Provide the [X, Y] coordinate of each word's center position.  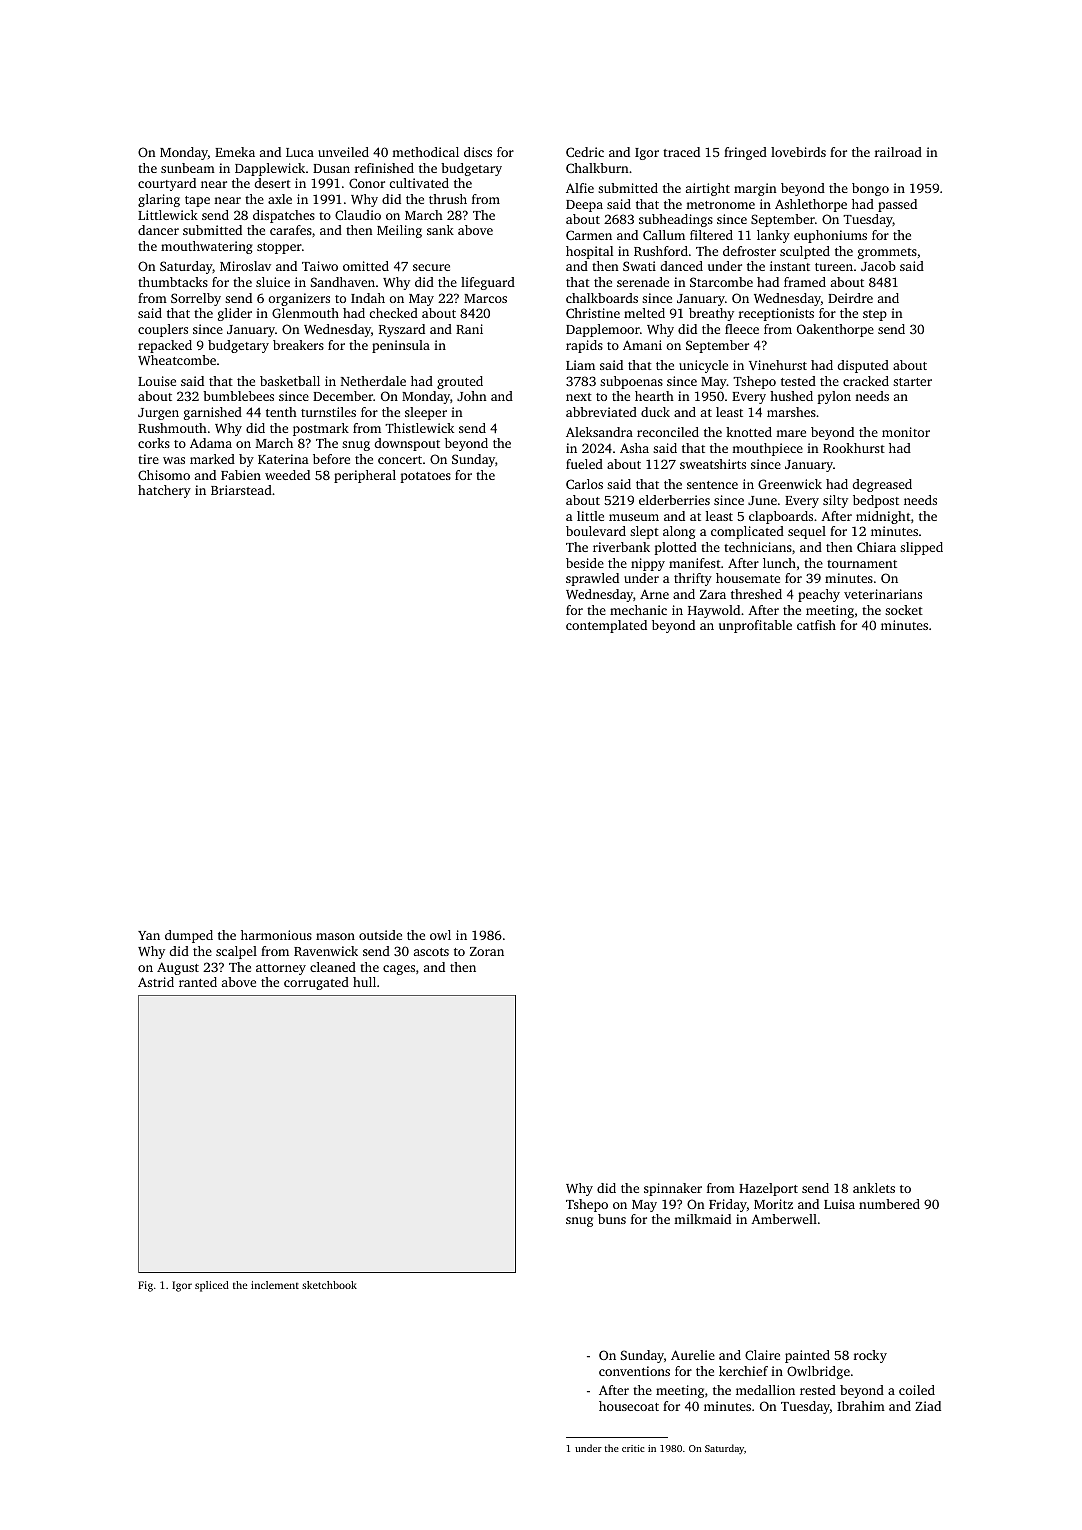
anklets [874, 1188]
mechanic [638, 610]
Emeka [235, 152]
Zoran [487, 951]
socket [904, 610]
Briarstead [241, 490]
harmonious [276, 935]
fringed [745, 153]
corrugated [316, 983]
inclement [275, 1285]
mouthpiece [767, 449]
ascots [431, 952]
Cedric [585, 152]
